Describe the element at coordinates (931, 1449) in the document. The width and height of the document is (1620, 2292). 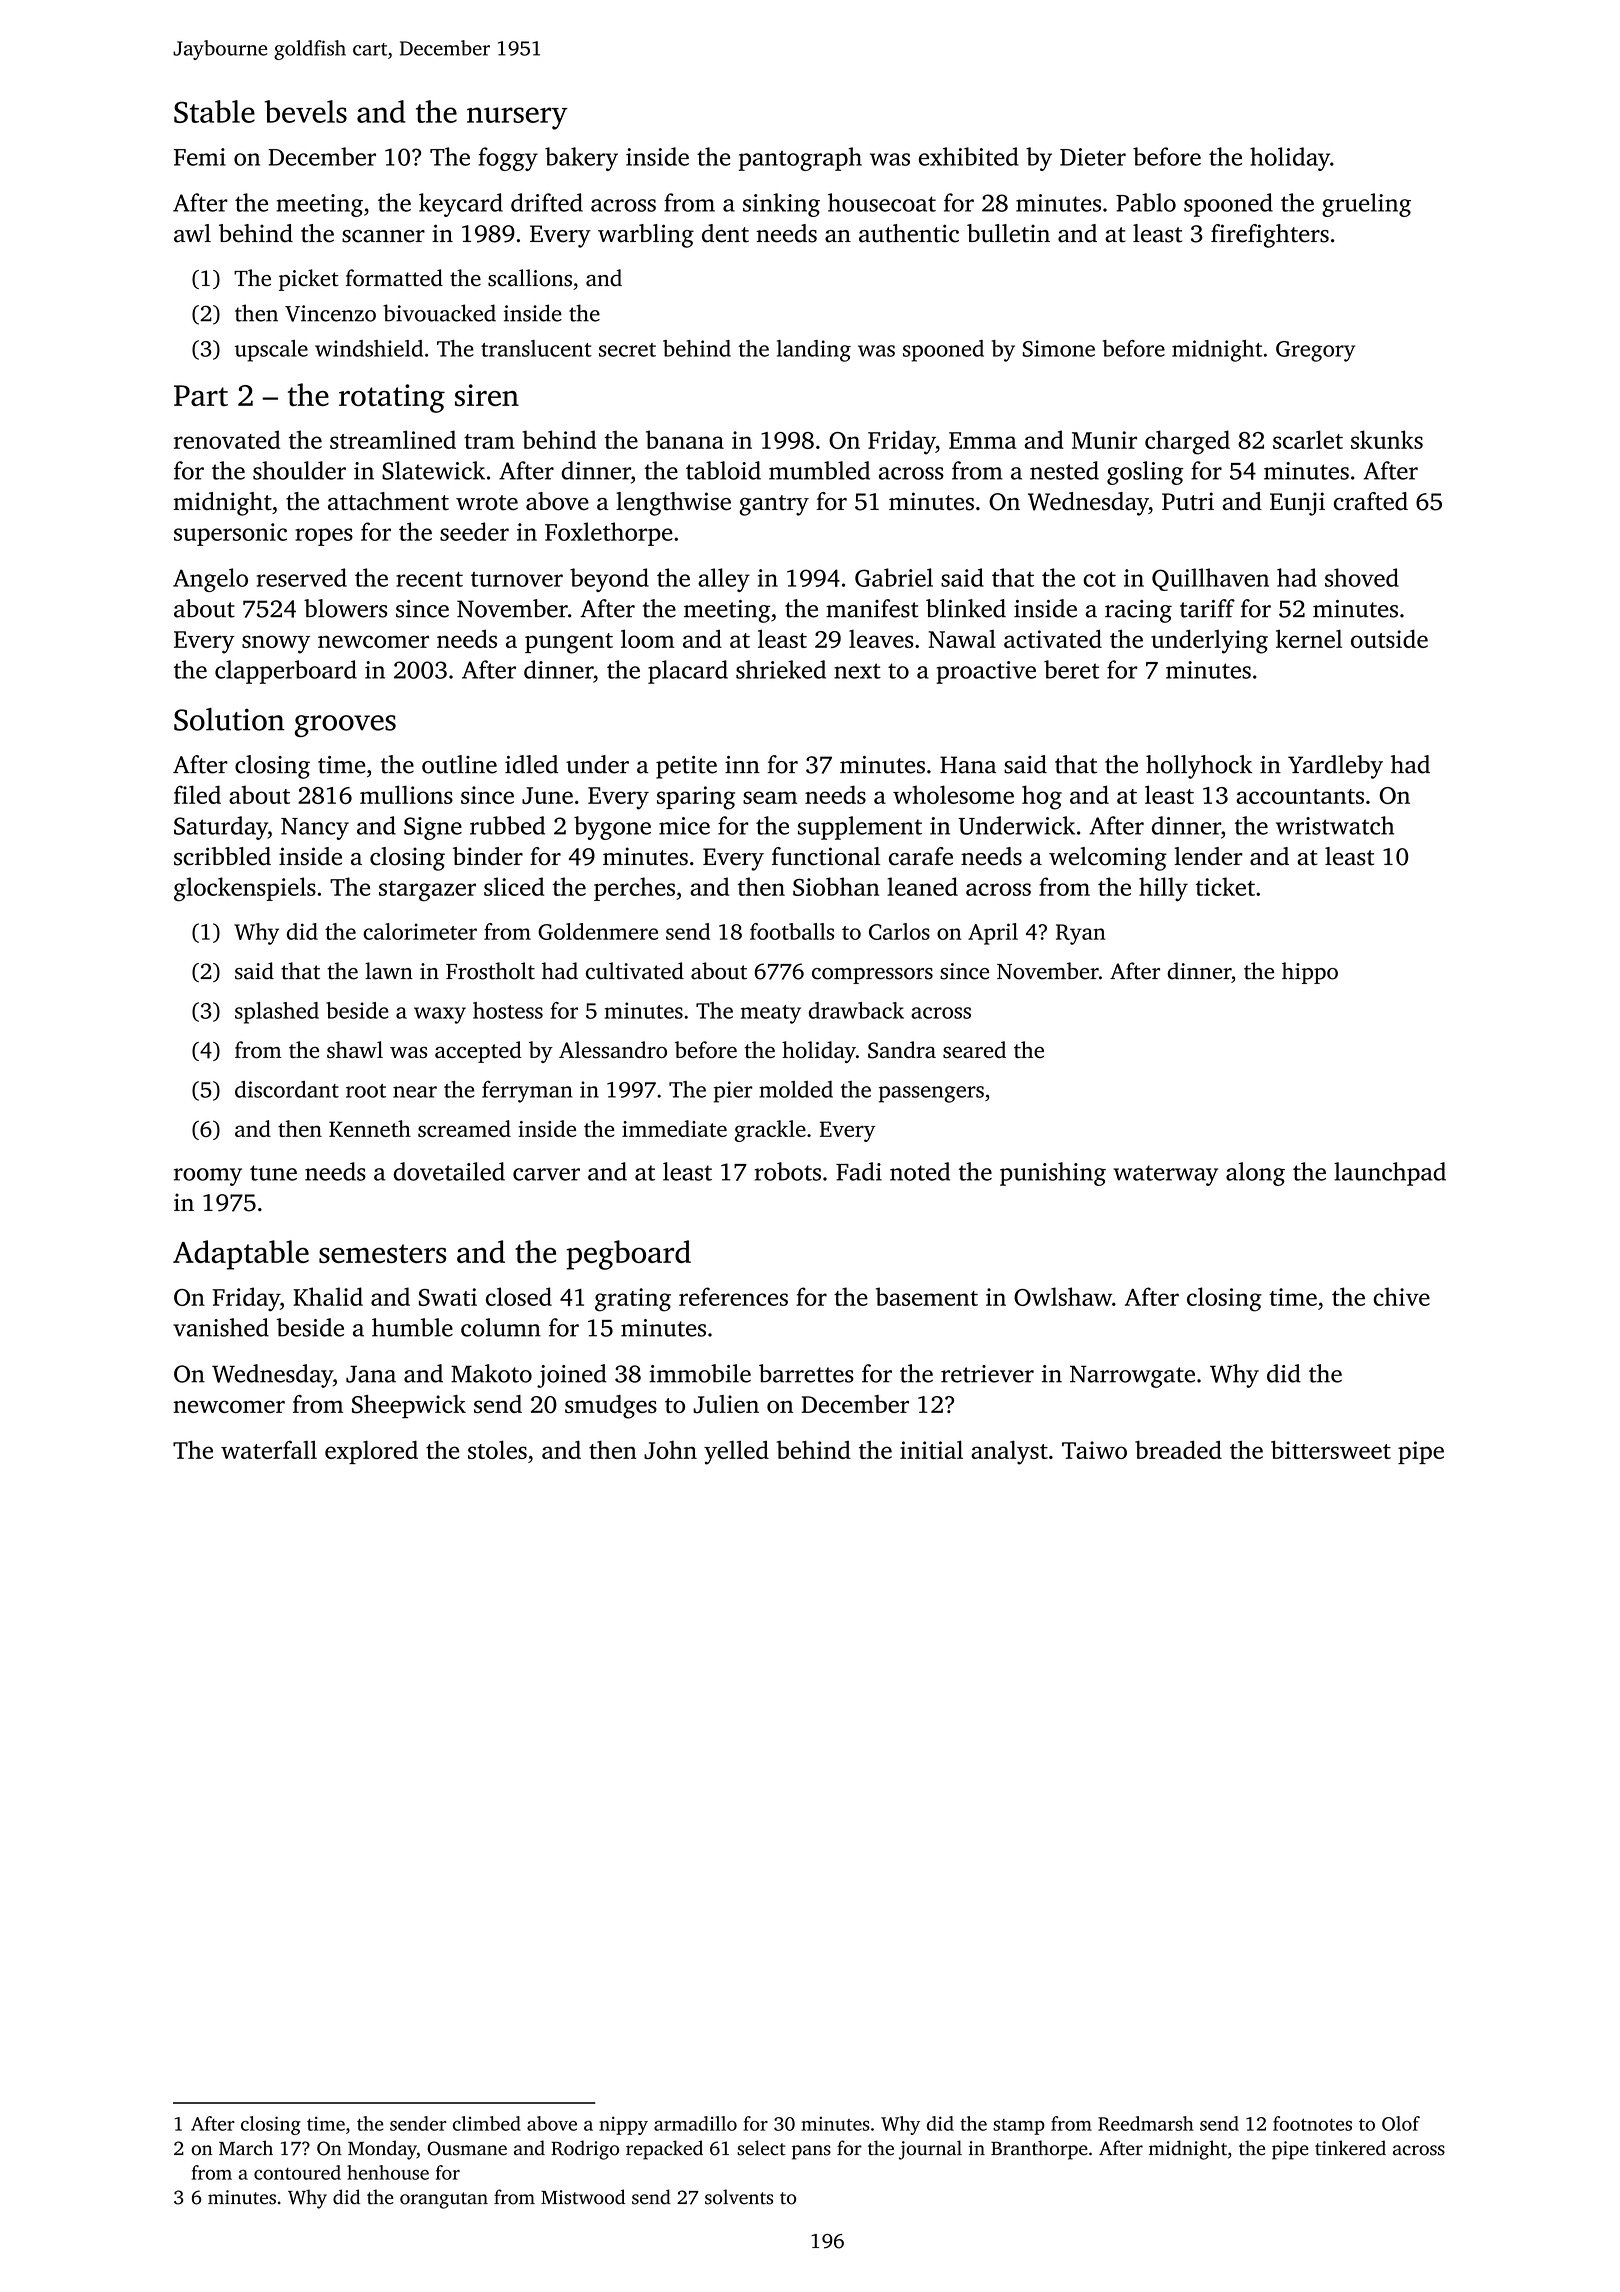
I see `initial` at that location.
